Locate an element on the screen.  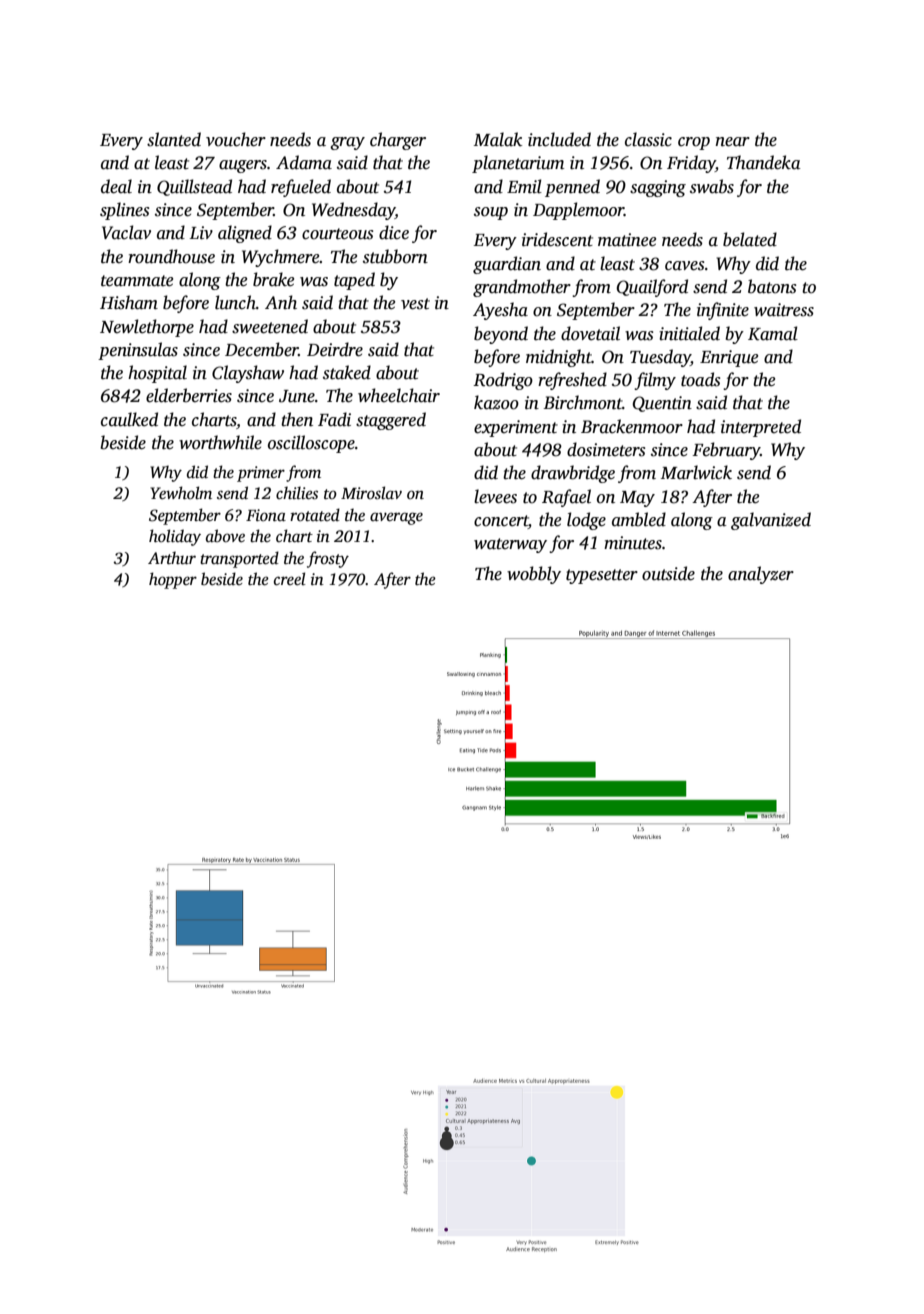
infinite is located at coordinates (723, 311).
